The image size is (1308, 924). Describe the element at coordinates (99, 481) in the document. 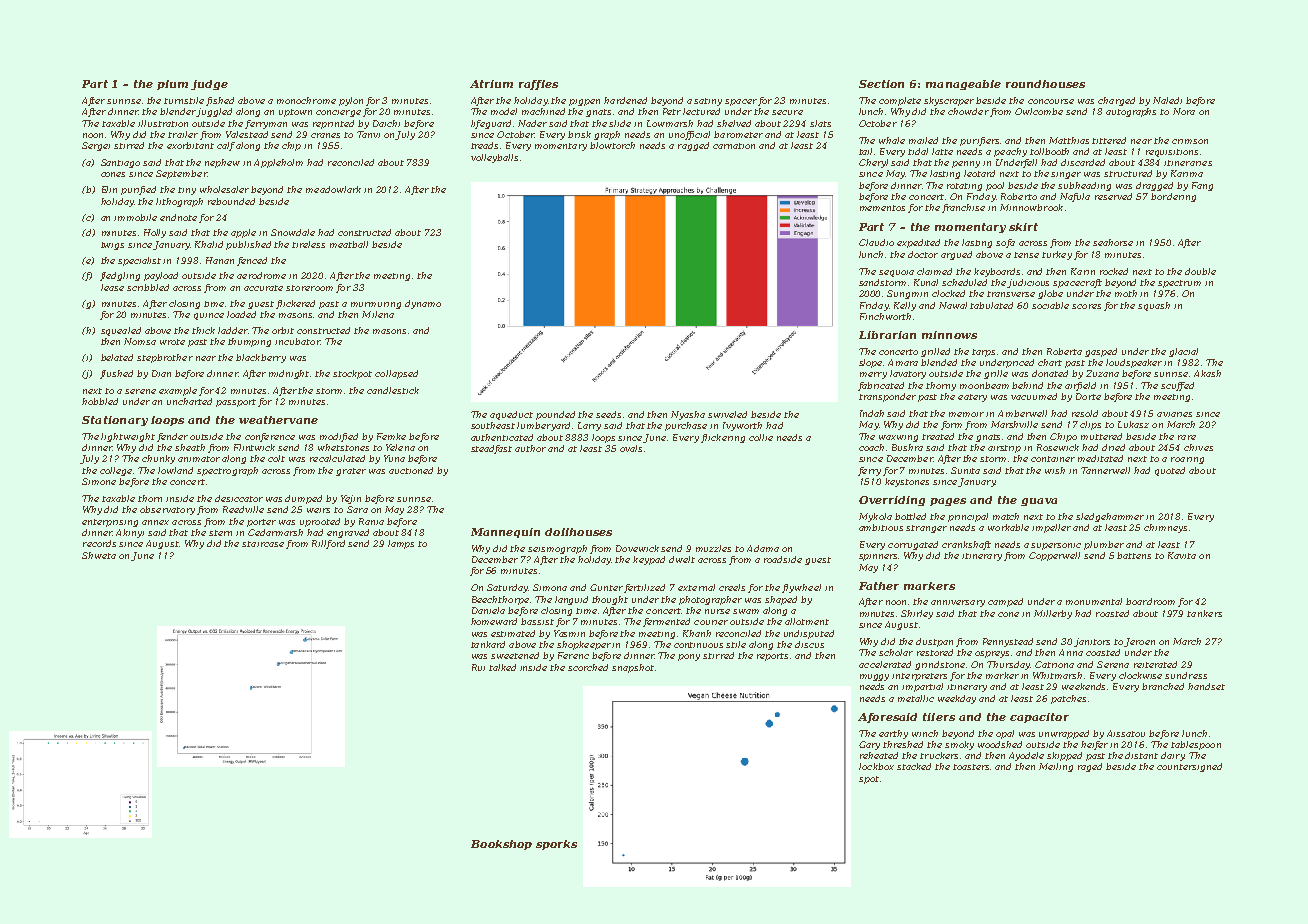

I see `Simone` at that location.
